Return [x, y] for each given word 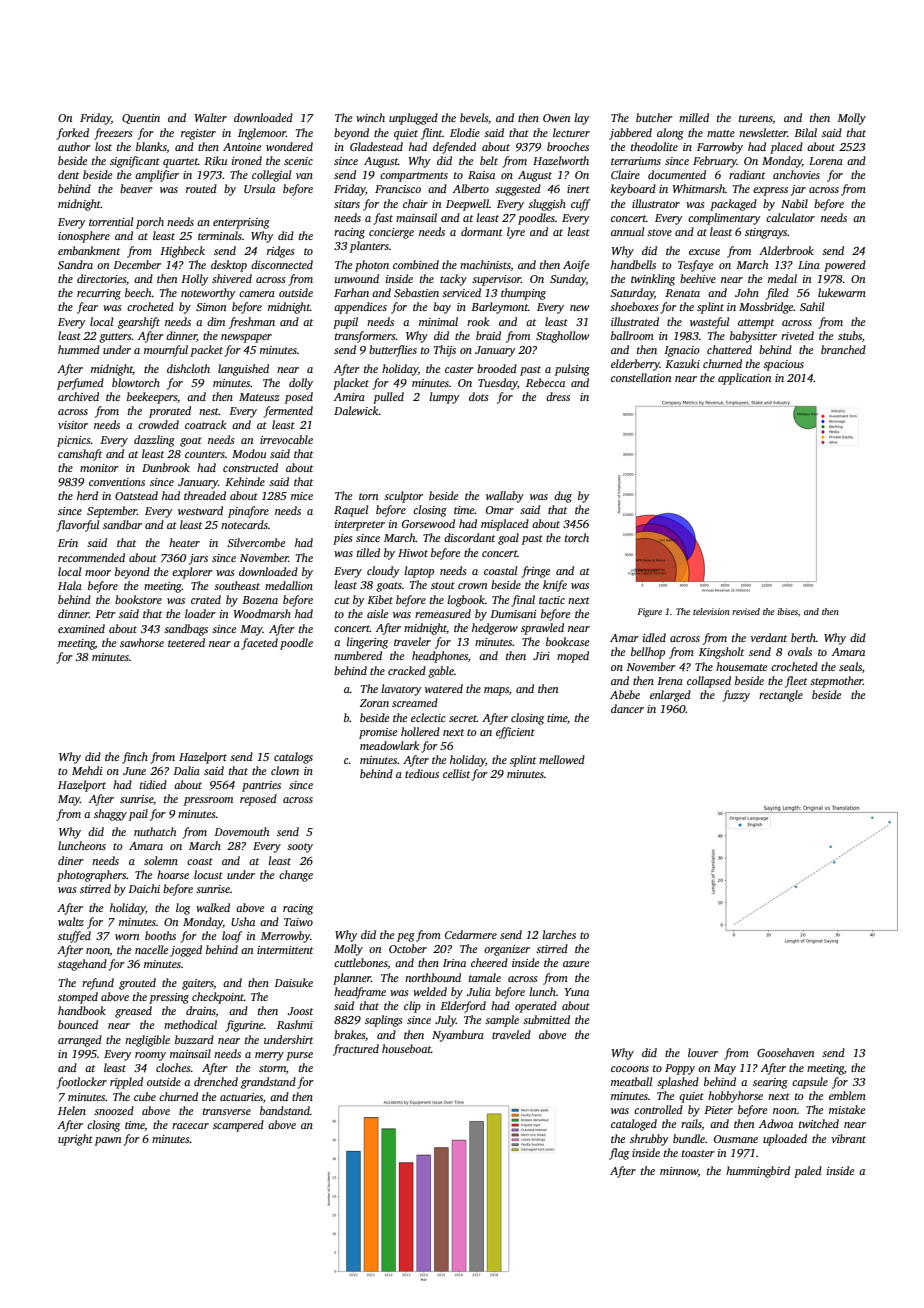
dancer [627, 708]
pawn [108, 1141]
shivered [232, 278]
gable [441, 672]
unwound [357, 278]
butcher [654, 117]
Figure [650, 612]
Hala [70, 585]
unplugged [413, 119]
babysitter [753, 337]
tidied [153, 784]
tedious [422, 773]
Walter [211, 117]
